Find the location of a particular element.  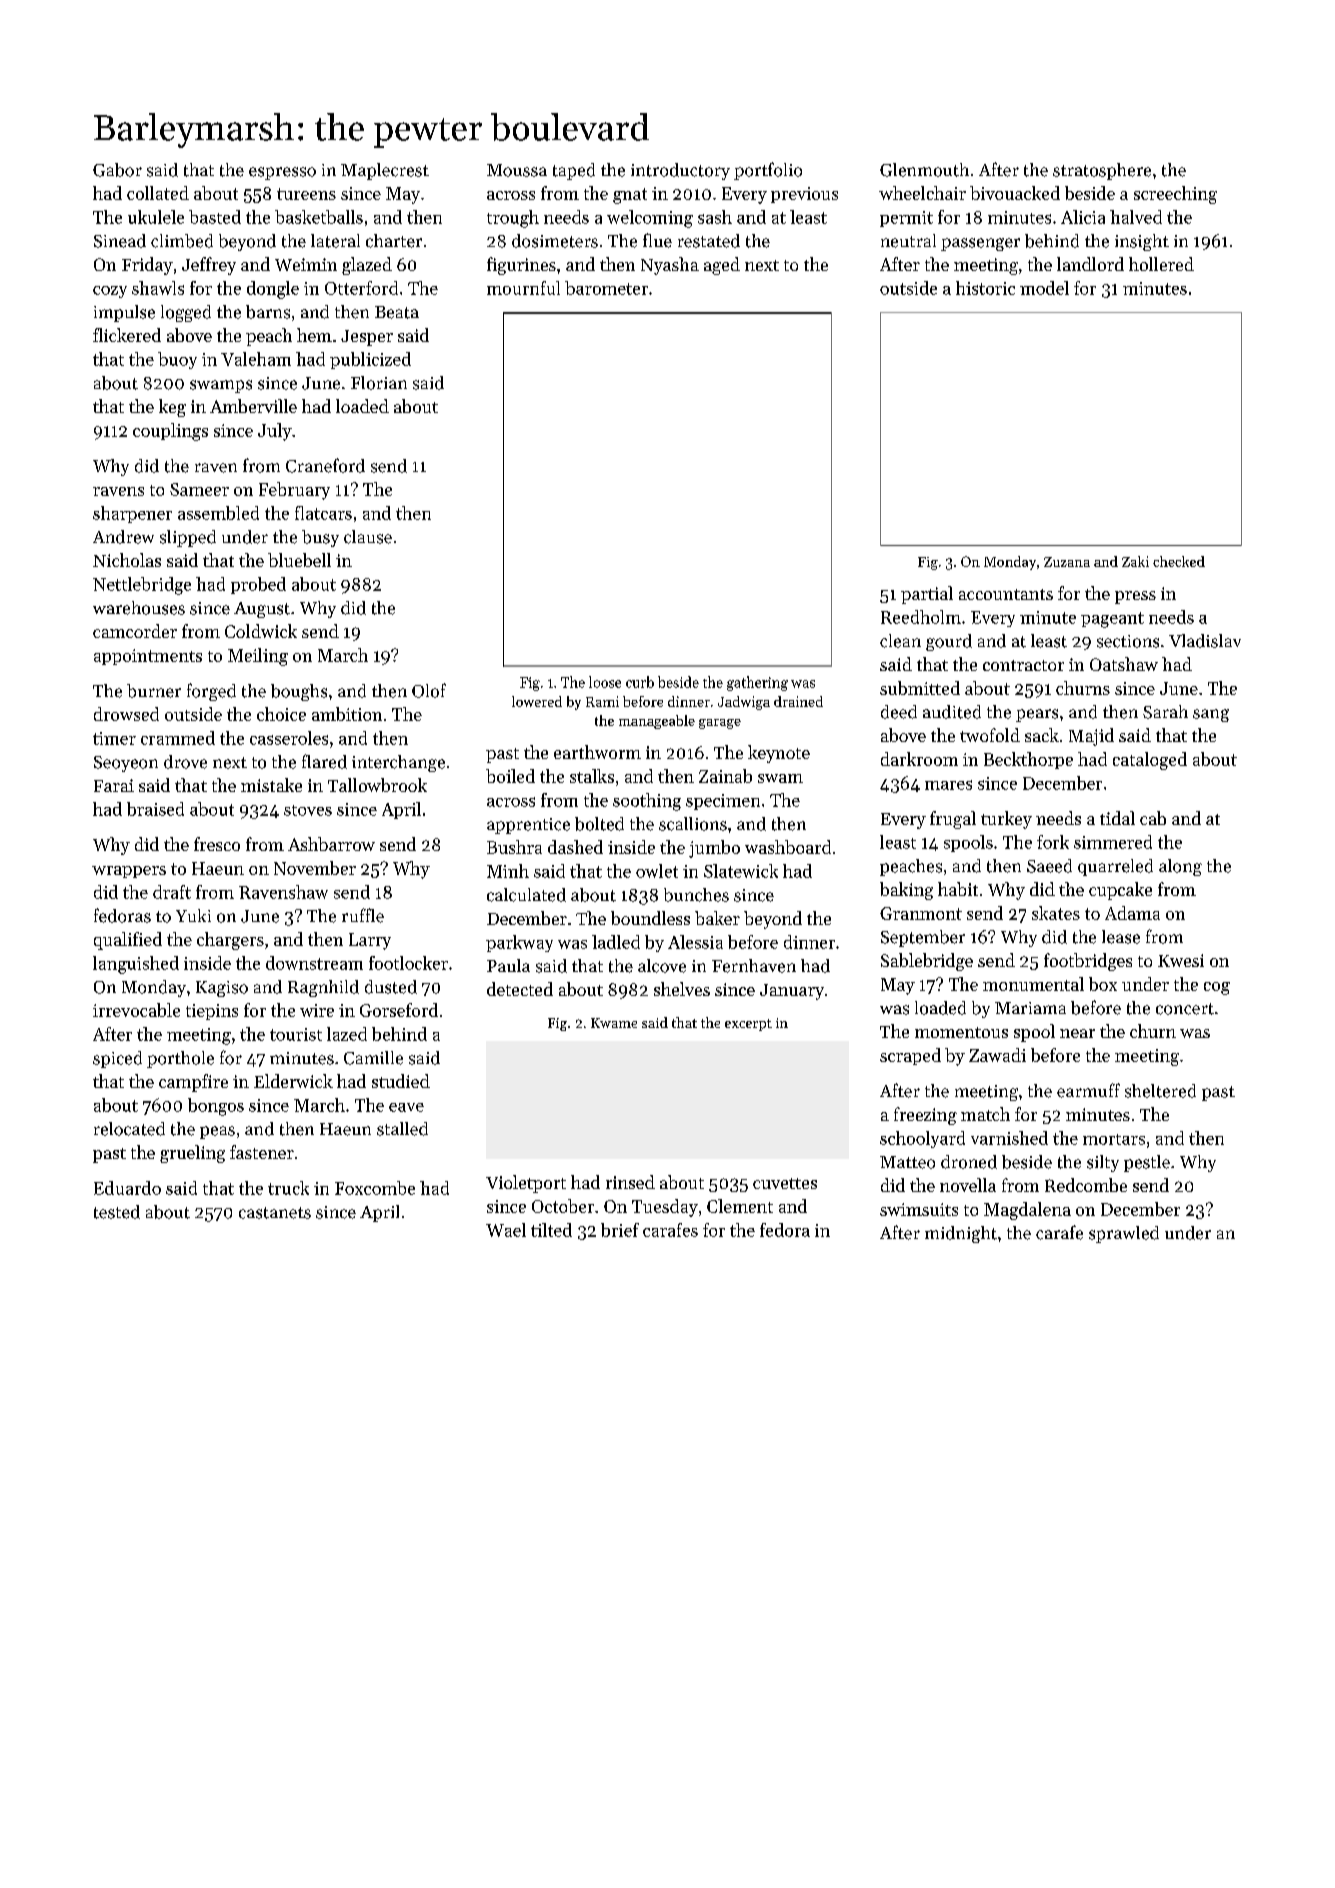

Zainab is located at coordinates (725, 776).
